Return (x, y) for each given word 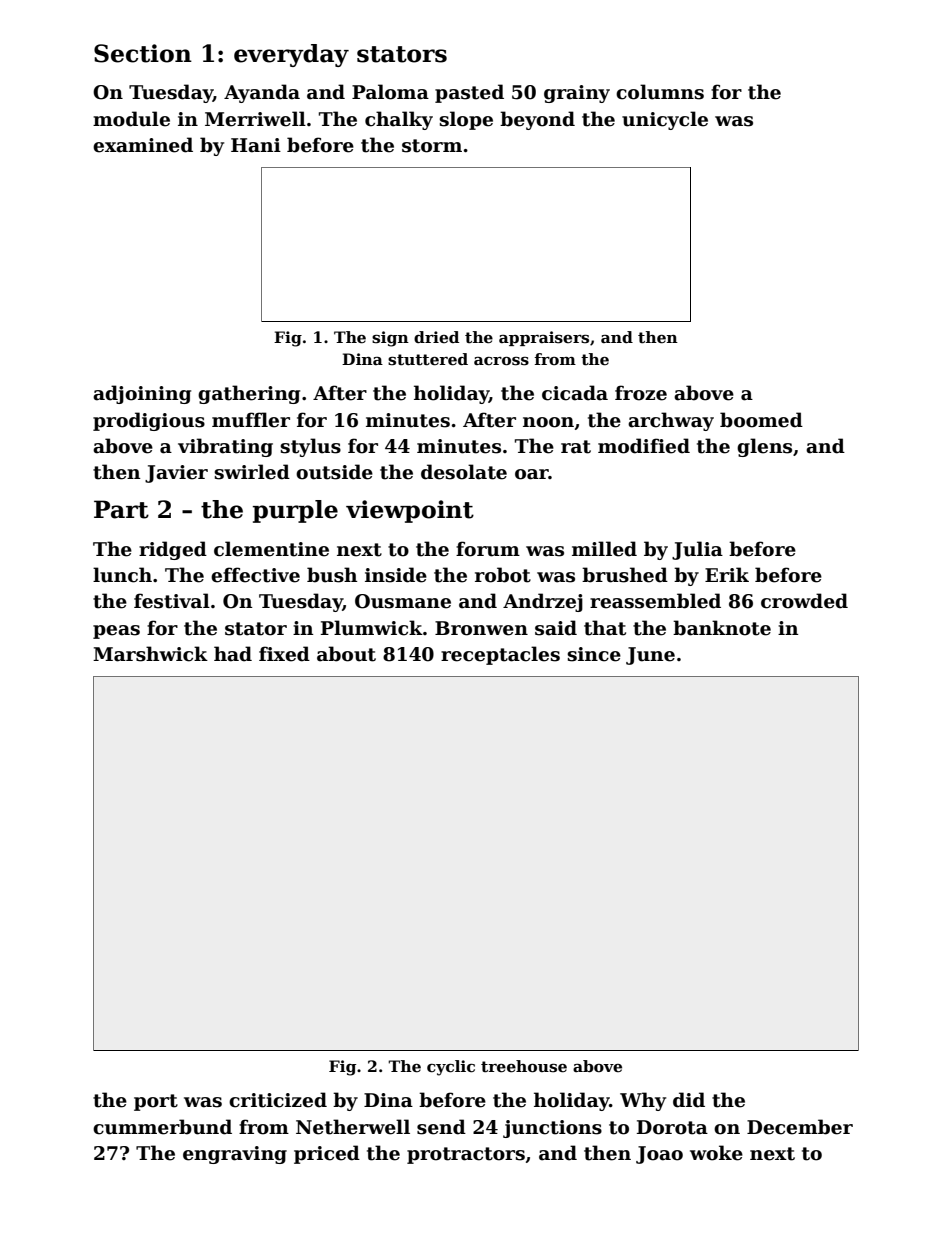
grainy (577, 94)
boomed (761, 420)
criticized (278, 1100)
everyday (291, 55)
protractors (466, 1155)
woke (716, 1153)
